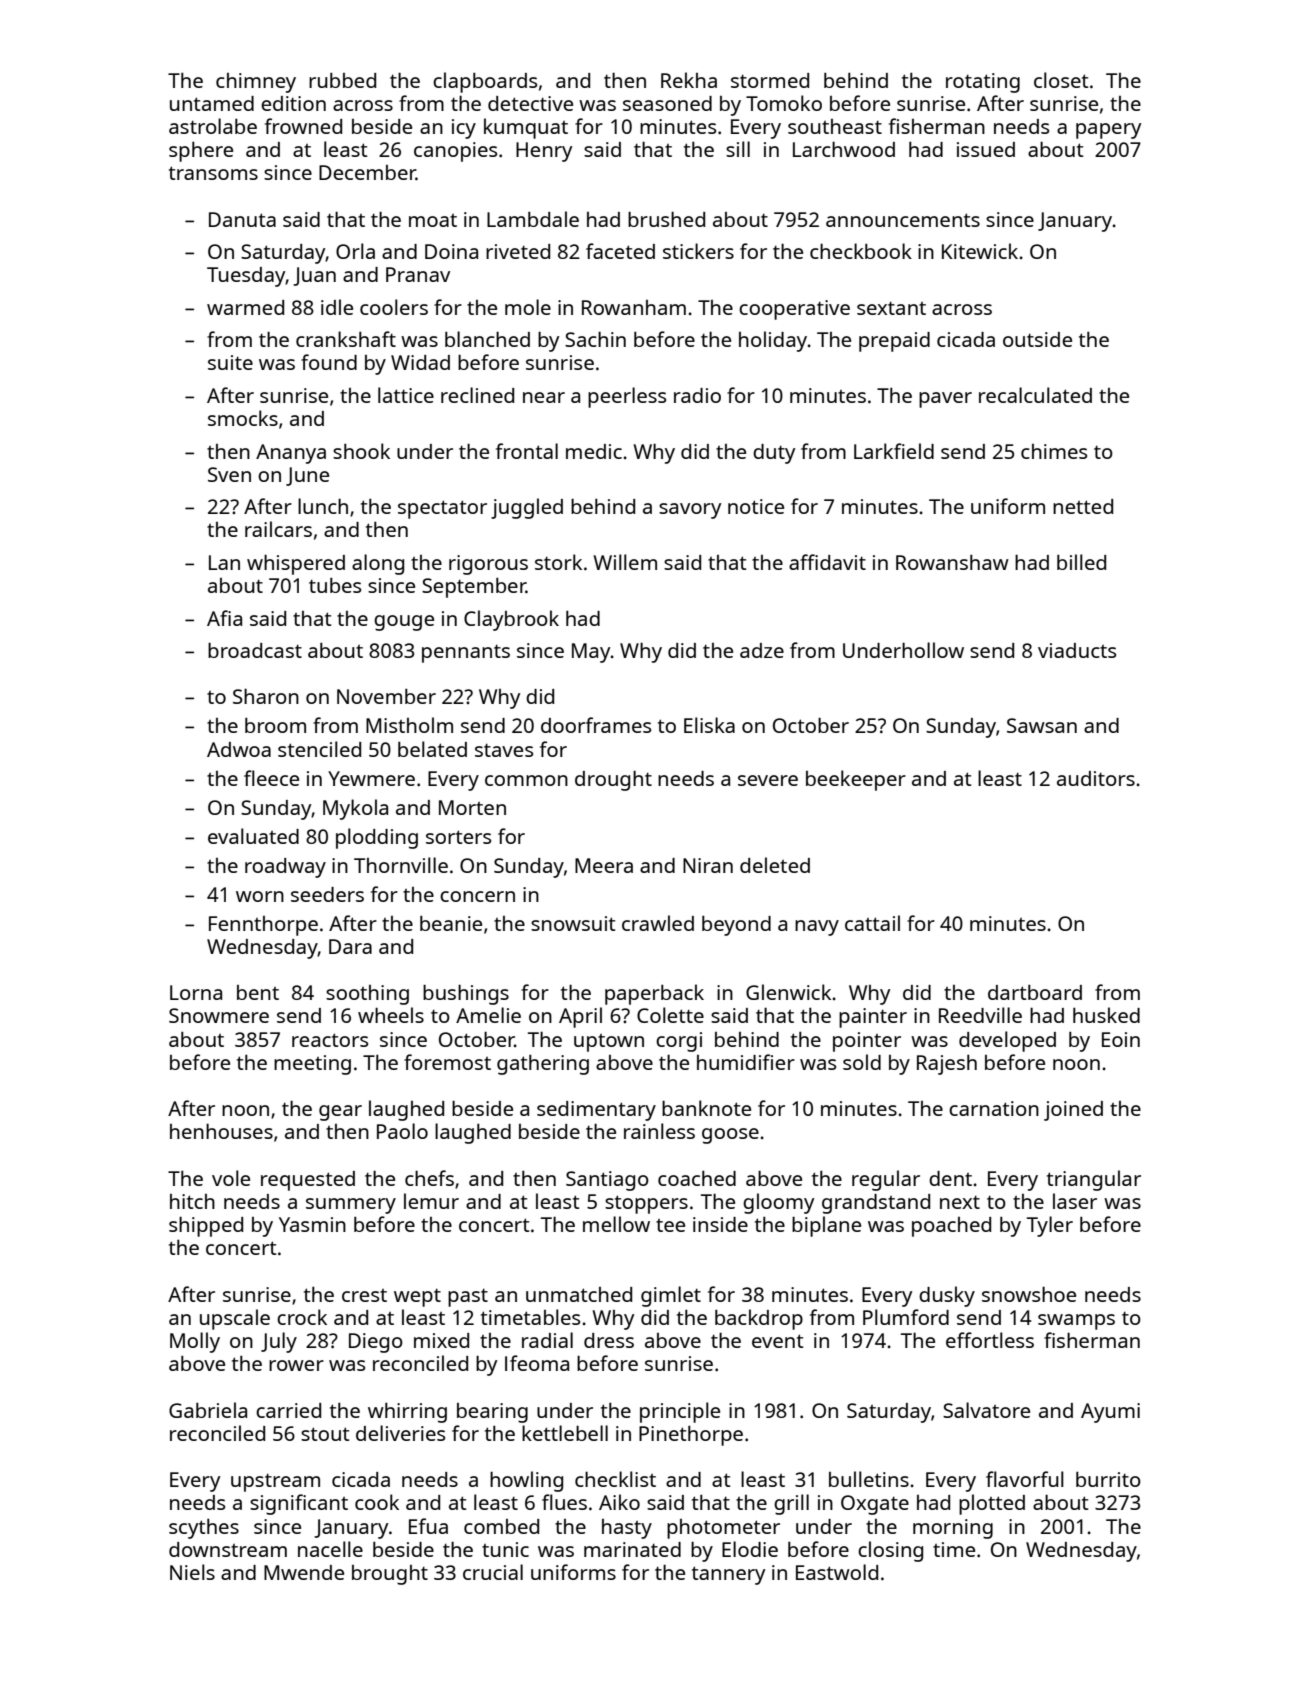 This page has height=1696, width=1310. I want to click on joined, so click(1073, 1111).
